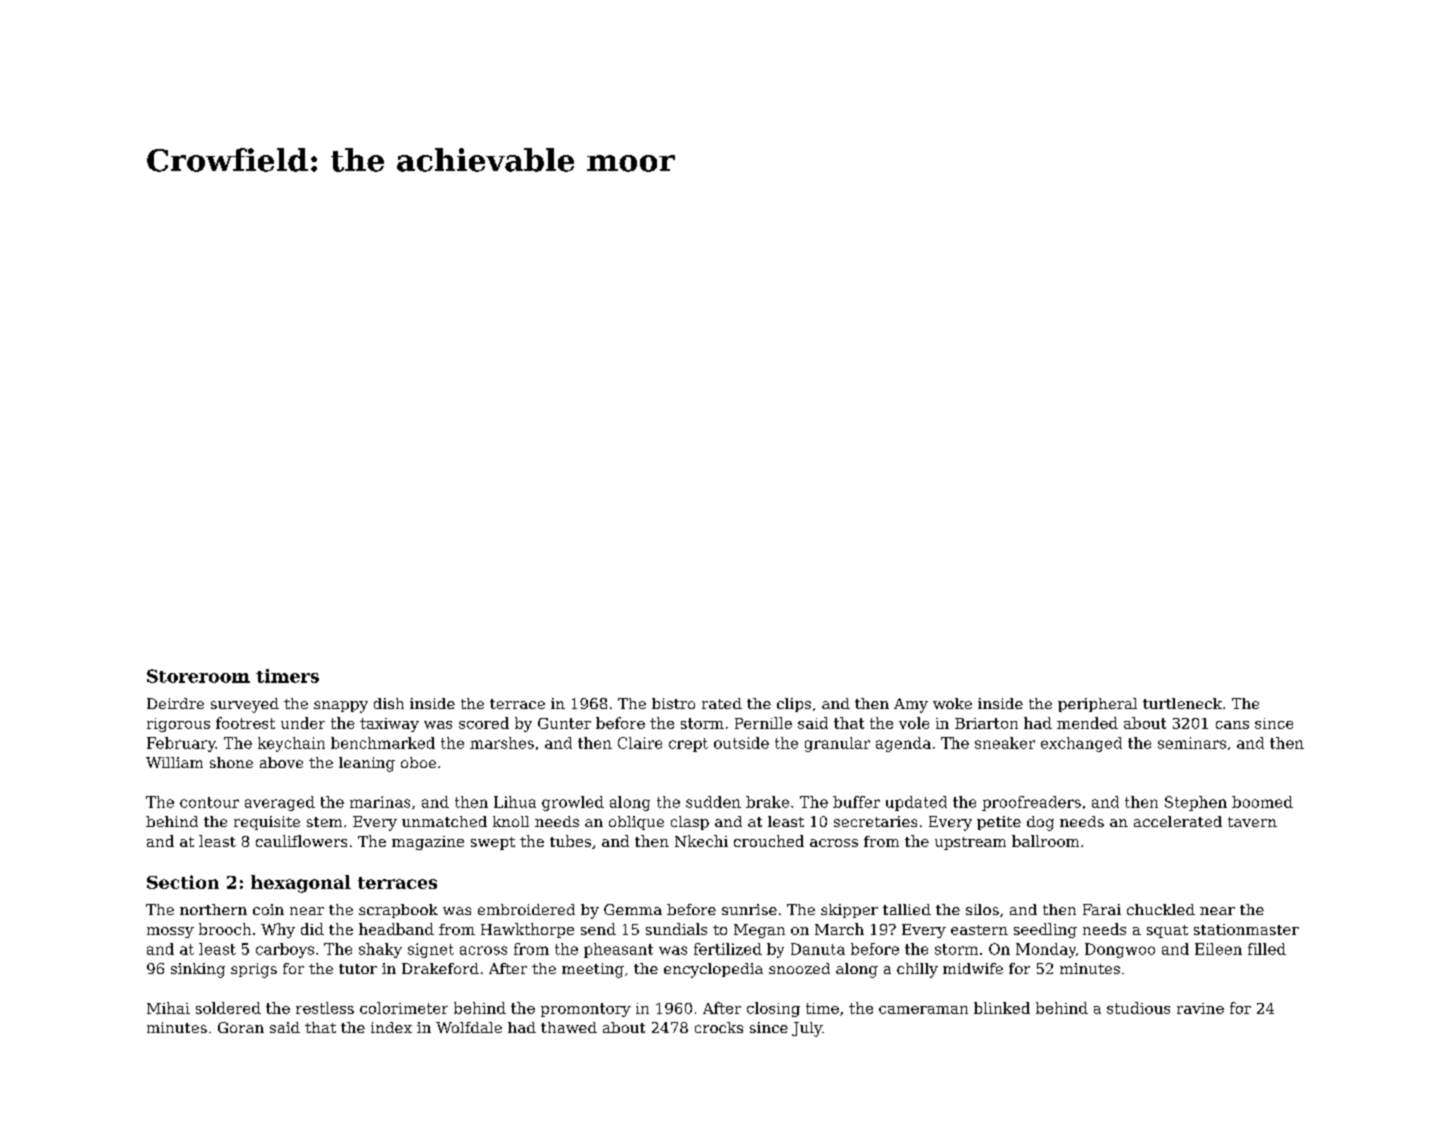 Image resolution: width=1453 pixels, height=1123 pixels. What do you see at coordinates (1120, 950) in the screenshot?
I see `Dongwoo` at bounding box center [1120, 950].
